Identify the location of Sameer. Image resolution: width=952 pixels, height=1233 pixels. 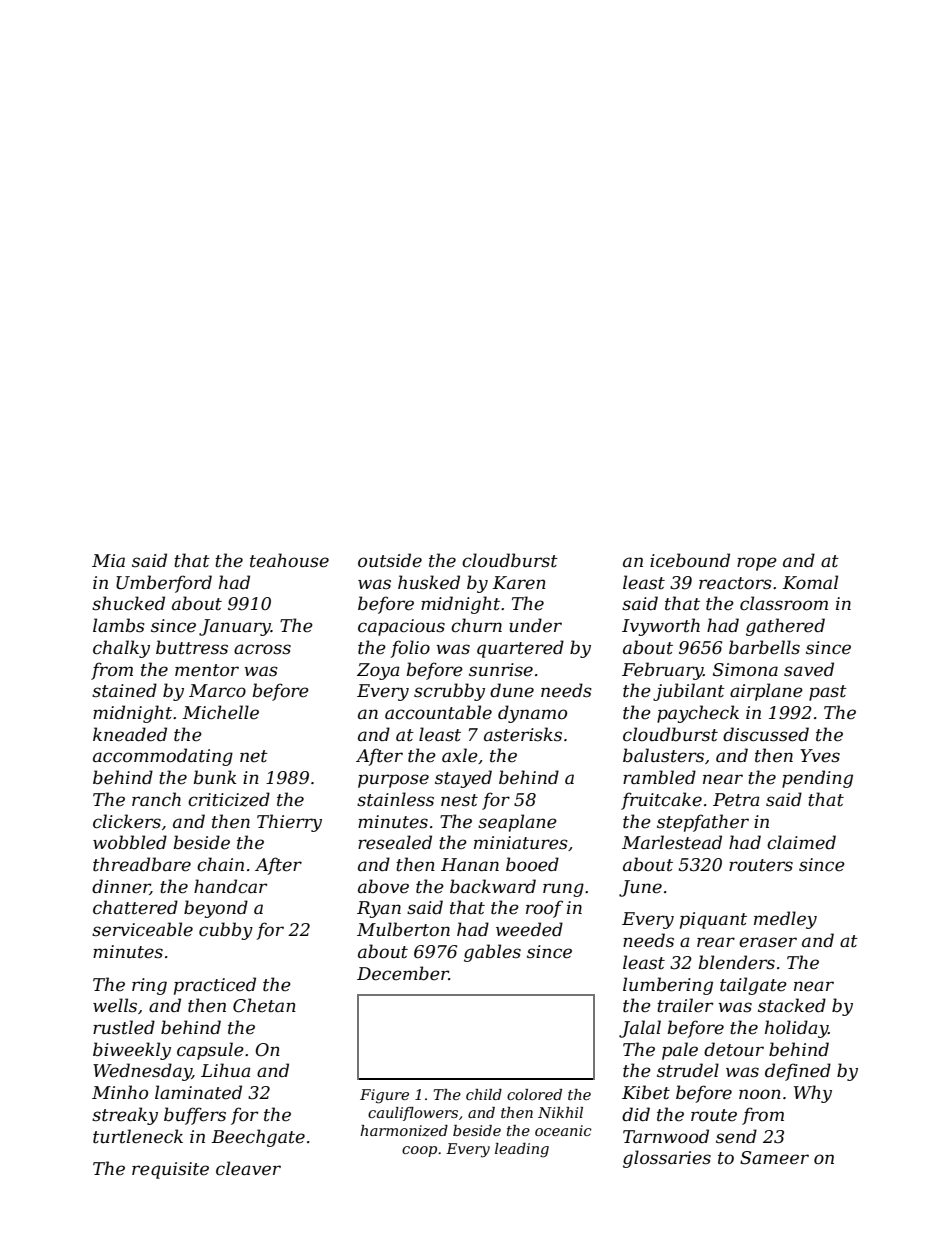
(774, 1158).
